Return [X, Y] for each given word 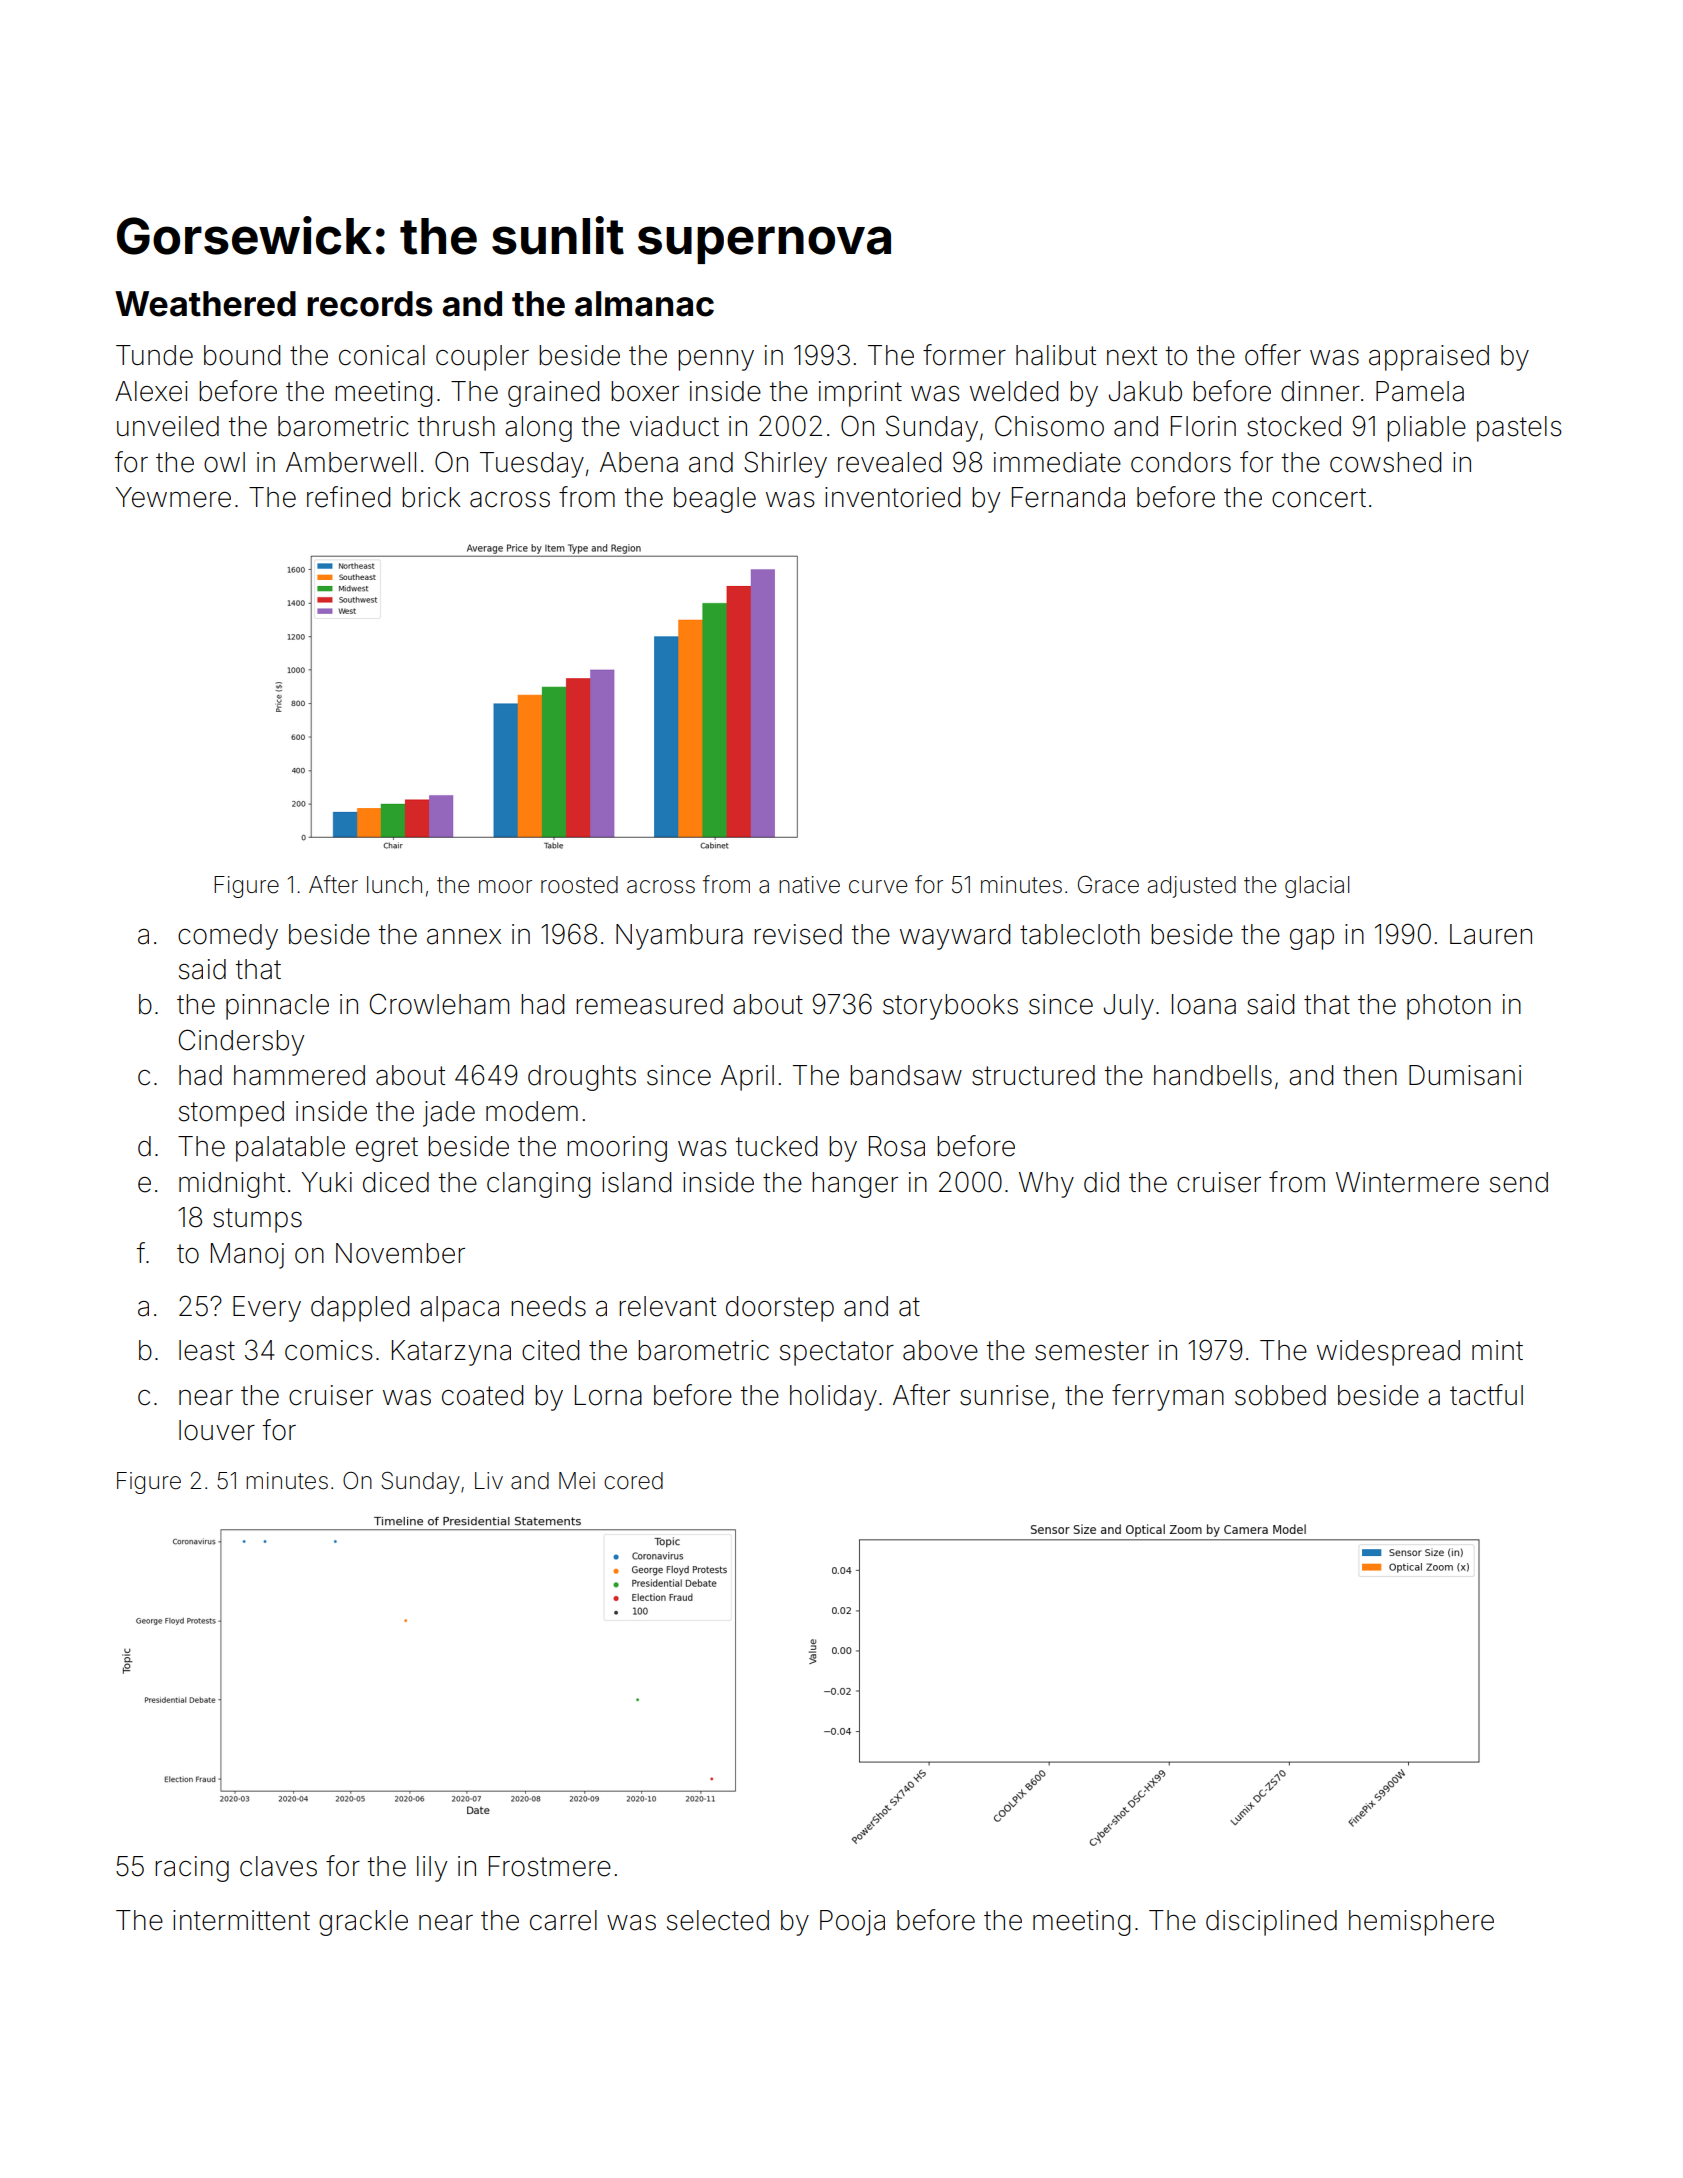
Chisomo [1049, 426]
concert [1319, 498]
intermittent [241, 1920]
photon [1449, 1007]
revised [798, 934]
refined [348, 497]
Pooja [852, 1923]
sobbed [1280, 1395]
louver [217, 1430]
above [940, 1350]
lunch [394, 884]
